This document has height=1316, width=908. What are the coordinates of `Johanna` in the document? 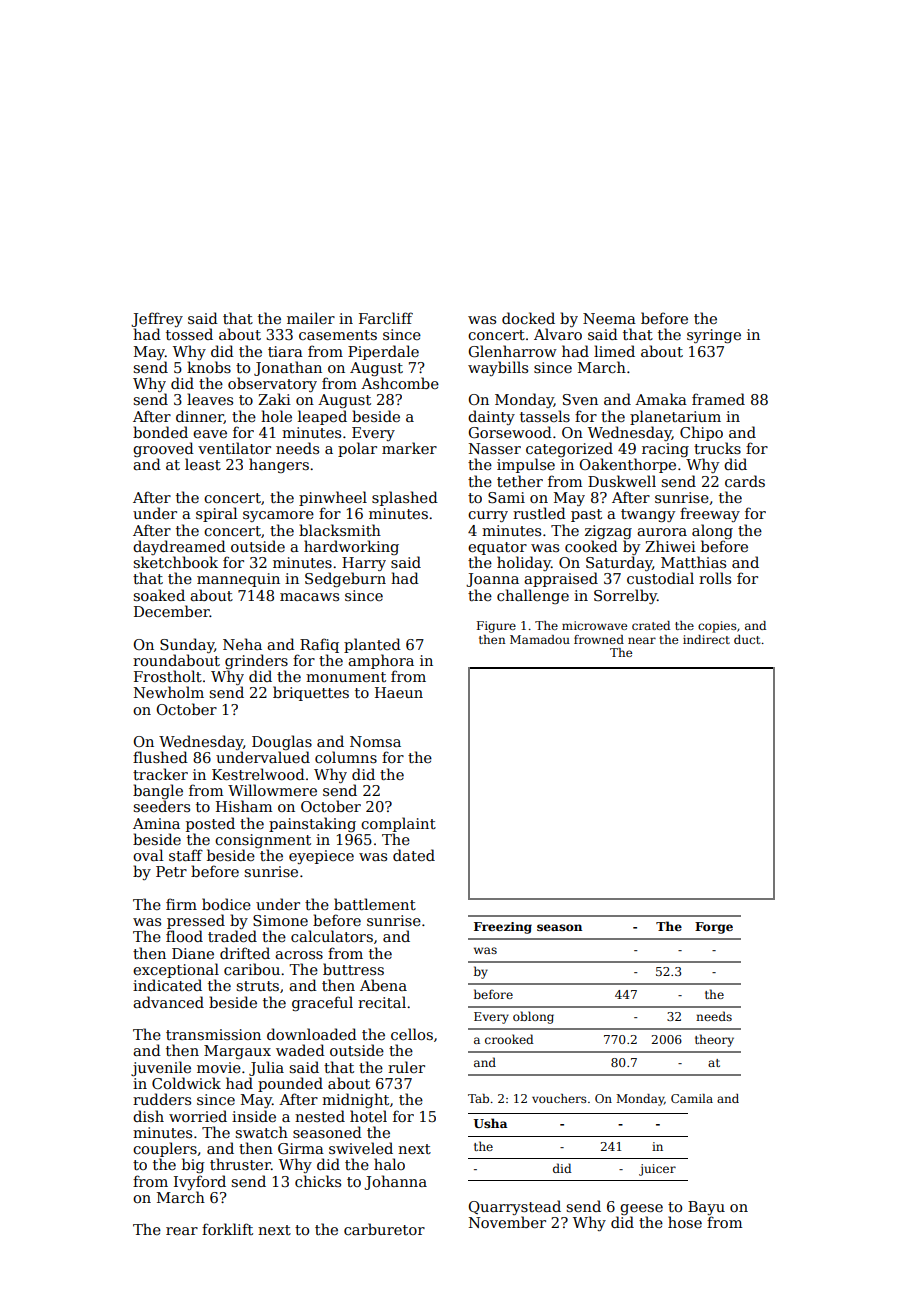 It's located at (395, 1182).
